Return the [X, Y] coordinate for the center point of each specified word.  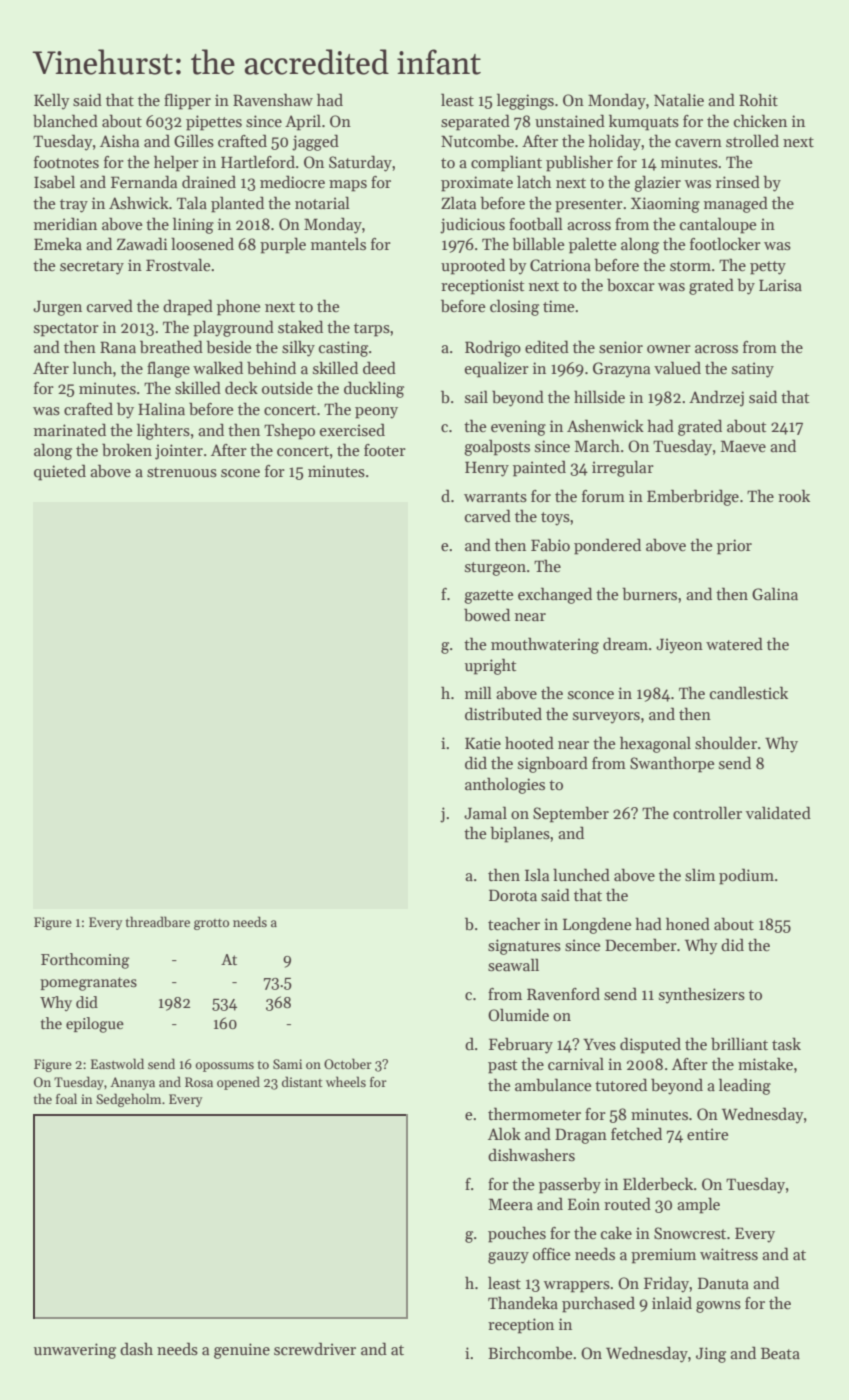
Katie [483, 743]
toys [555, 519]
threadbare [157, 921]
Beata [780, 1353]
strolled [752, 141]
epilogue [95, 1025]
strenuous [182, 472]
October [348, 1063]
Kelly [52, 101]
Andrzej [716, 398]
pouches [517, 1234]
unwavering [75, 1351]
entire [708, 1134]
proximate [477, 184]
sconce [591, 695]
